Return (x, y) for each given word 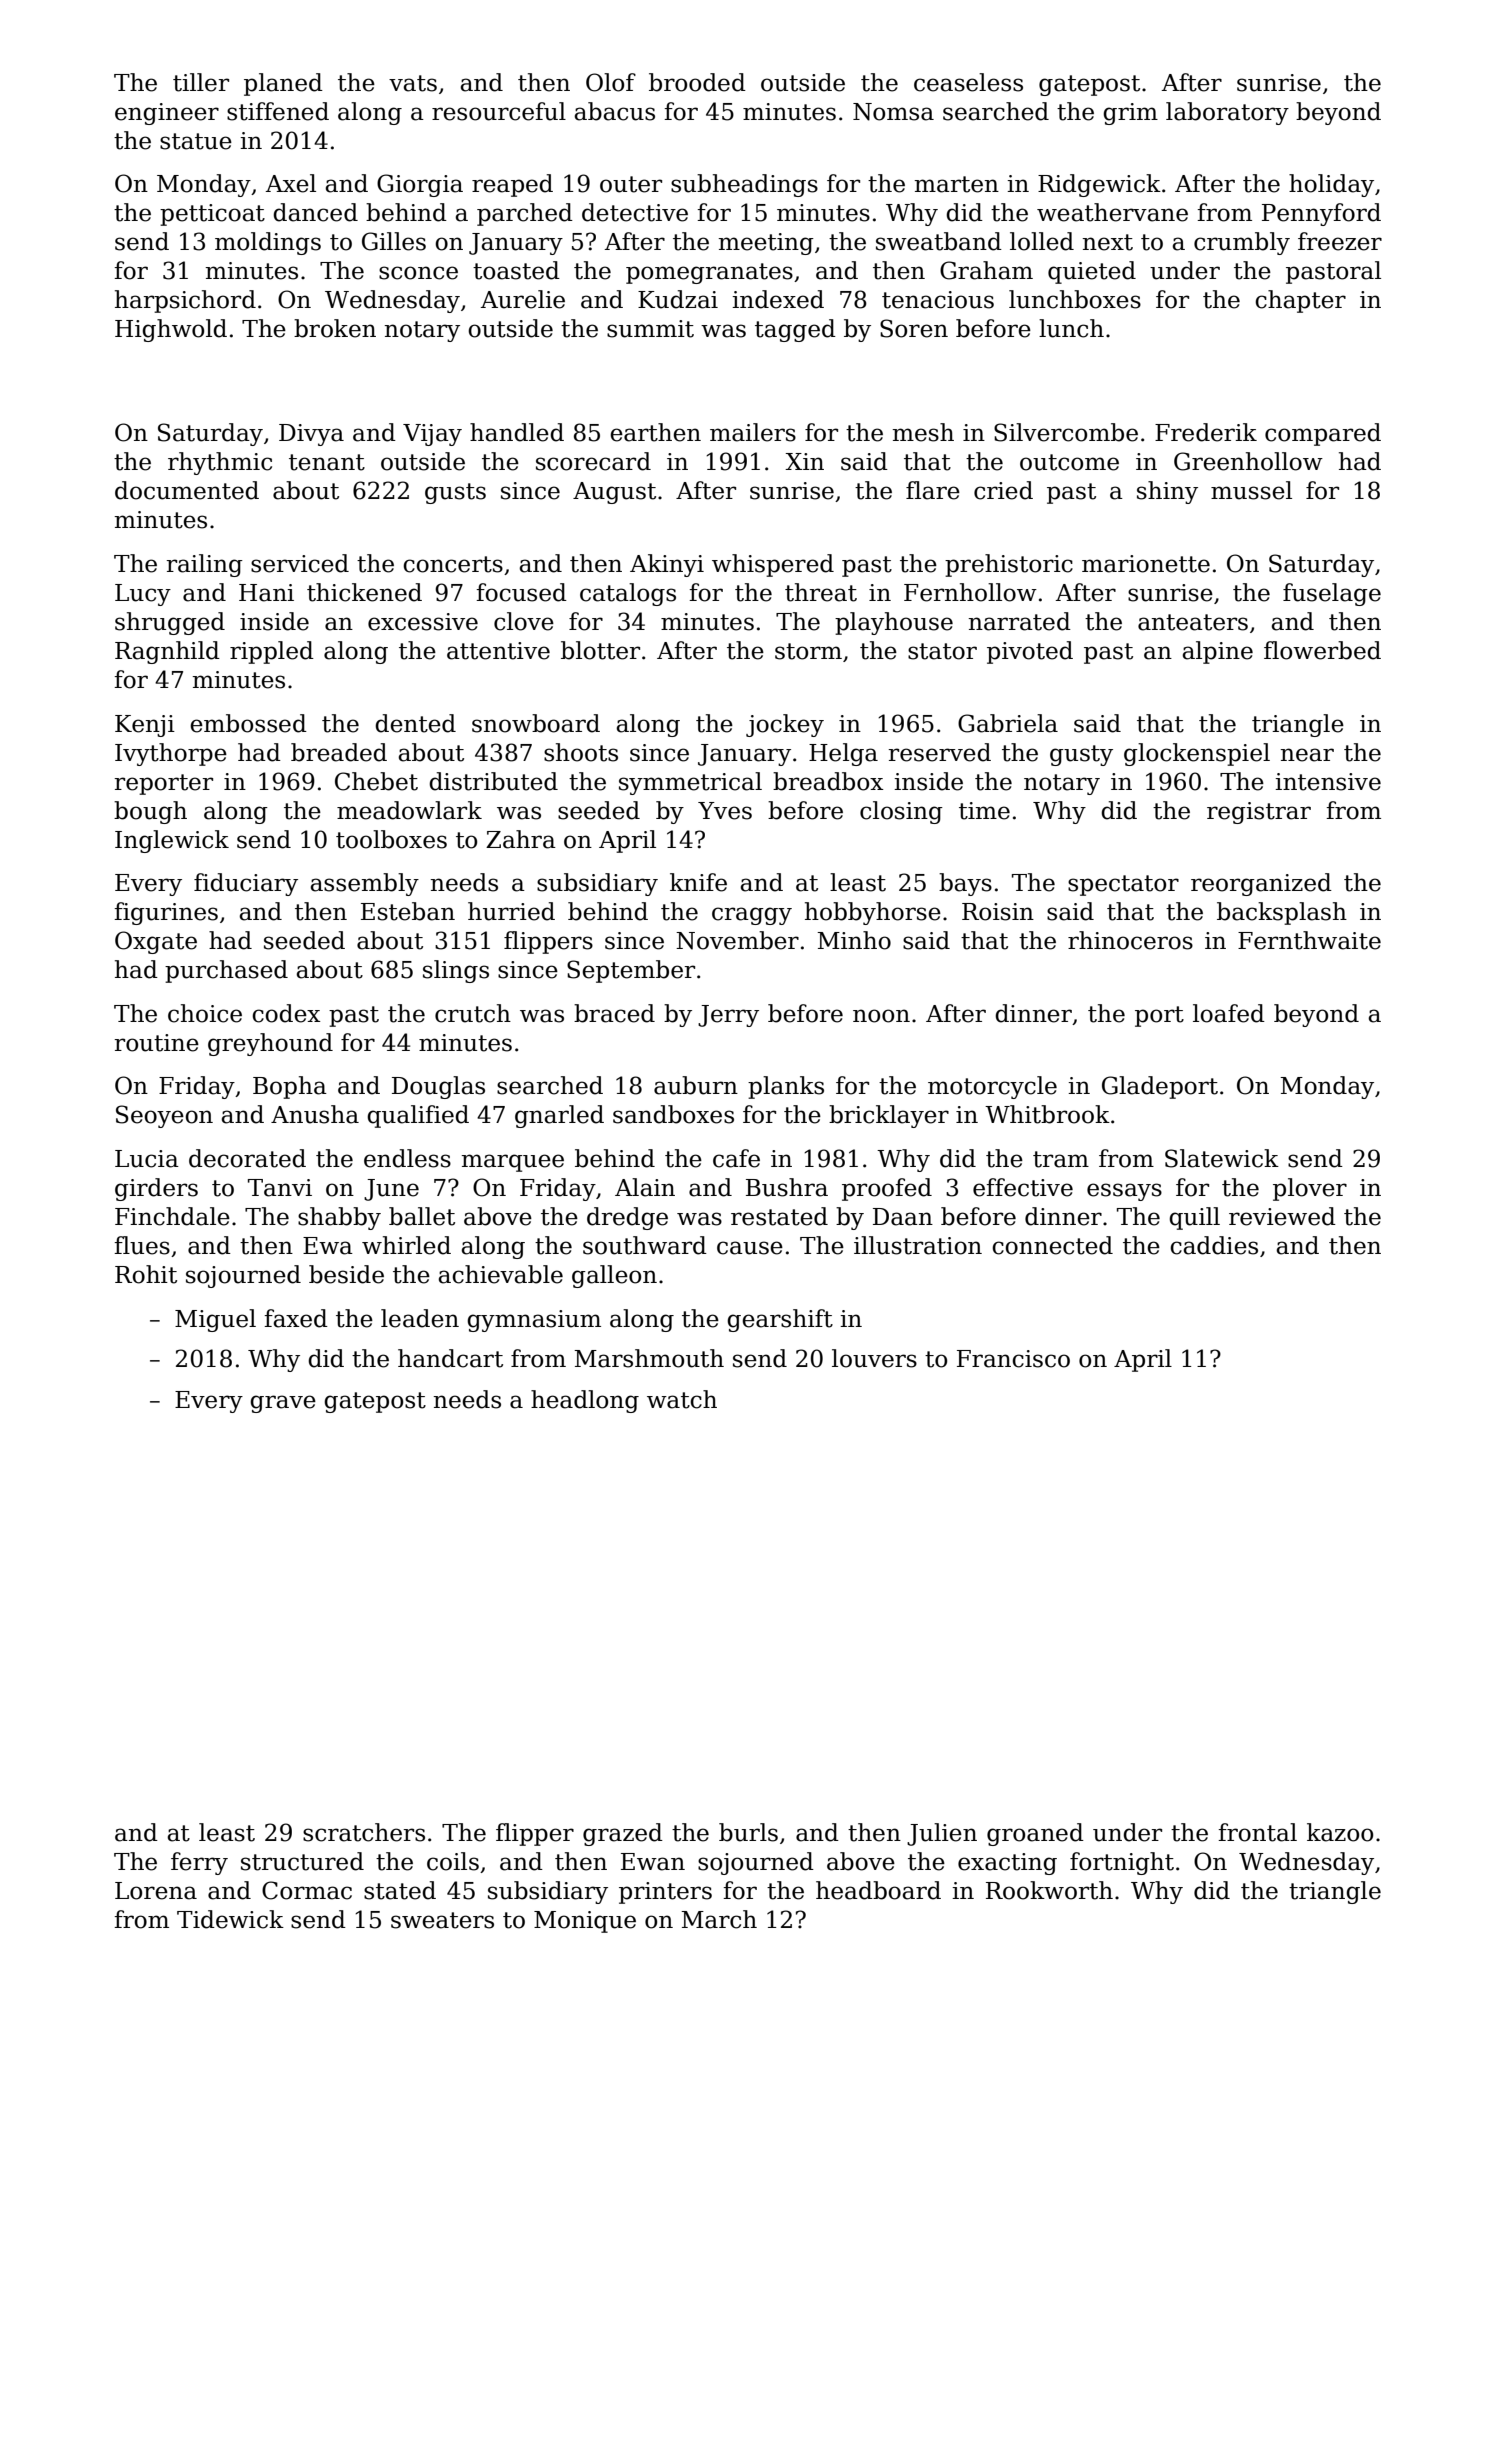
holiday (1331, 185)
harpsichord (185, 301)
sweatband (939, 241)
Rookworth (1049, 1890)
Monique (585, 1922)
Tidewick (230, 1919)
